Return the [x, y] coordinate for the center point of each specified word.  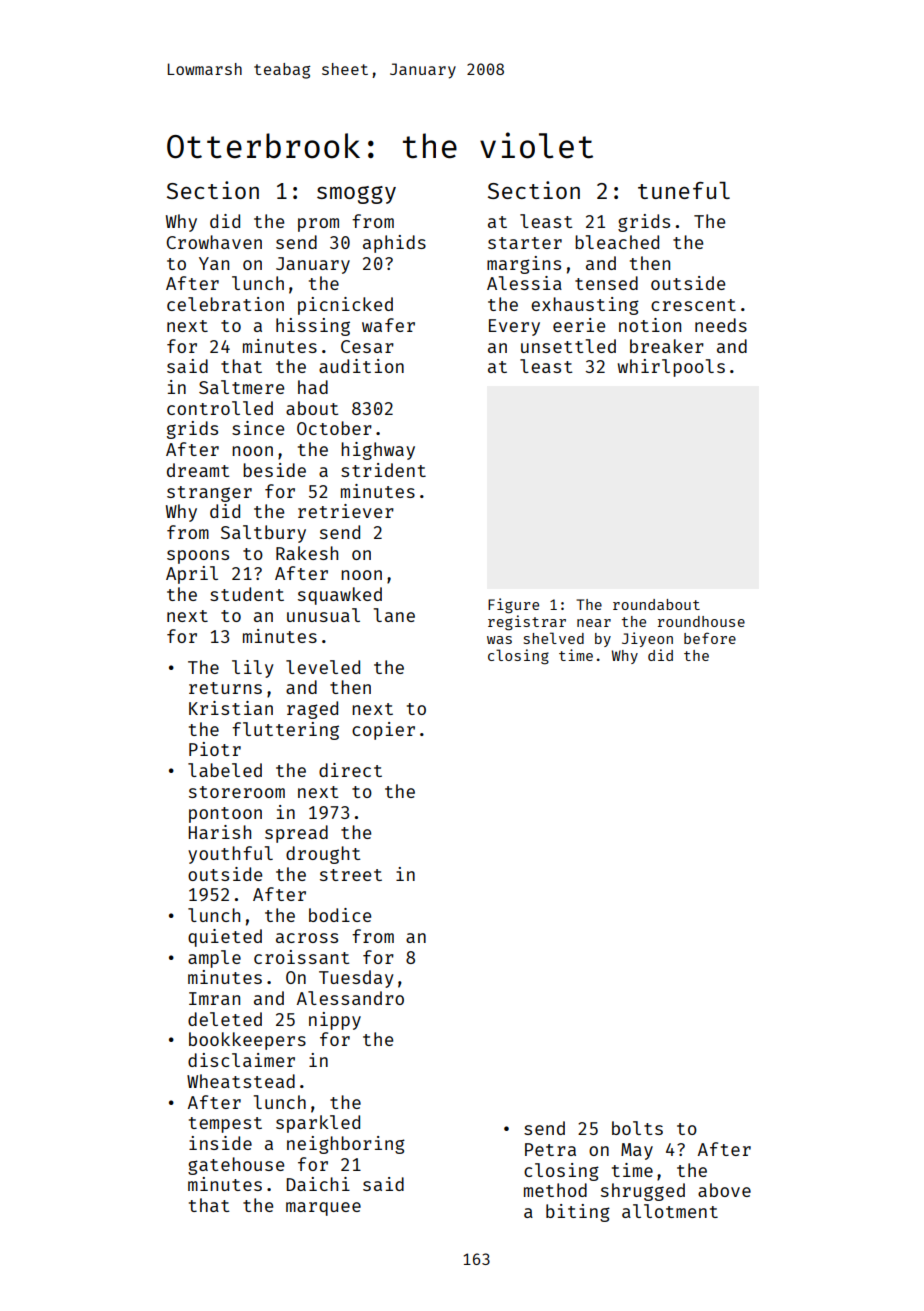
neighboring [346, 1145]
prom [318, 225]
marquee [323, 1209]
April [192, 575]
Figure [513, 606]
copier [383, 731]
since [258, 428]
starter [525, 243]
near [594, 623]
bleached [617, 242]
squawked [340, 596]
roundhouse [701, 621]
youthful [230, 855]
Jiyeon [647, 639]
